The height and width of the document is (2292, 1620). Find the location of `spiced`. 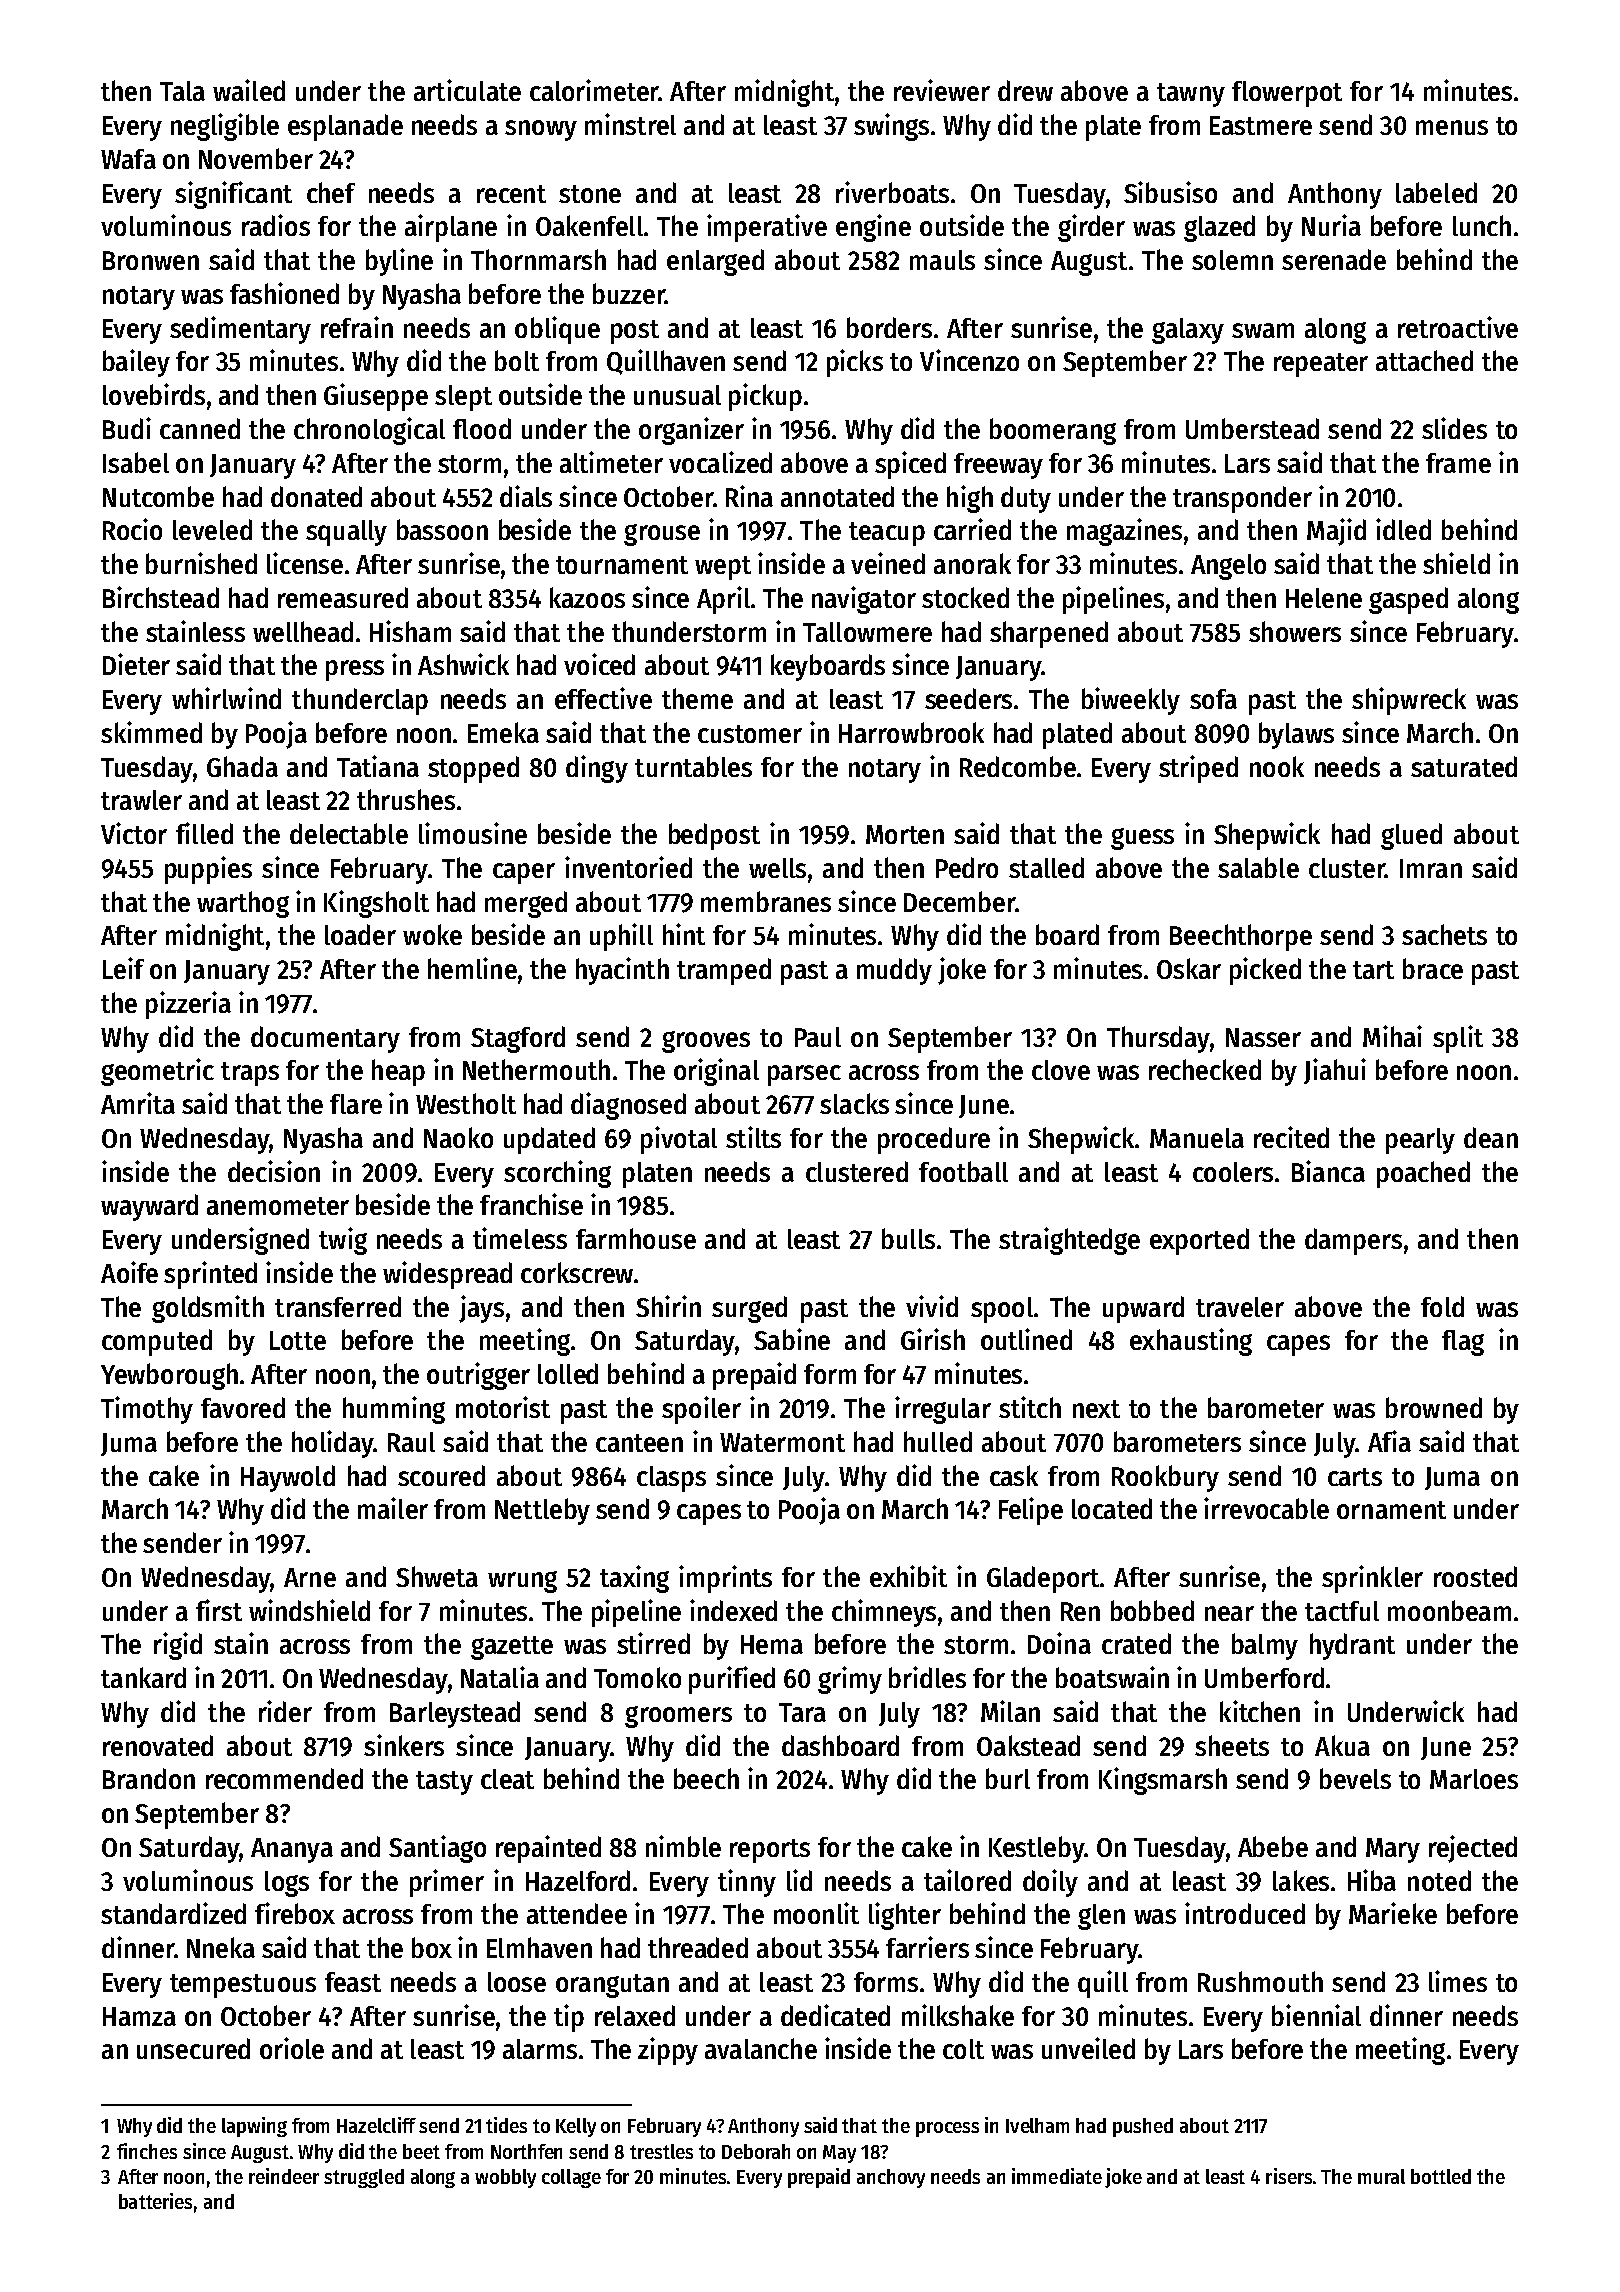

spiced is located at coordinates (910, 465).
